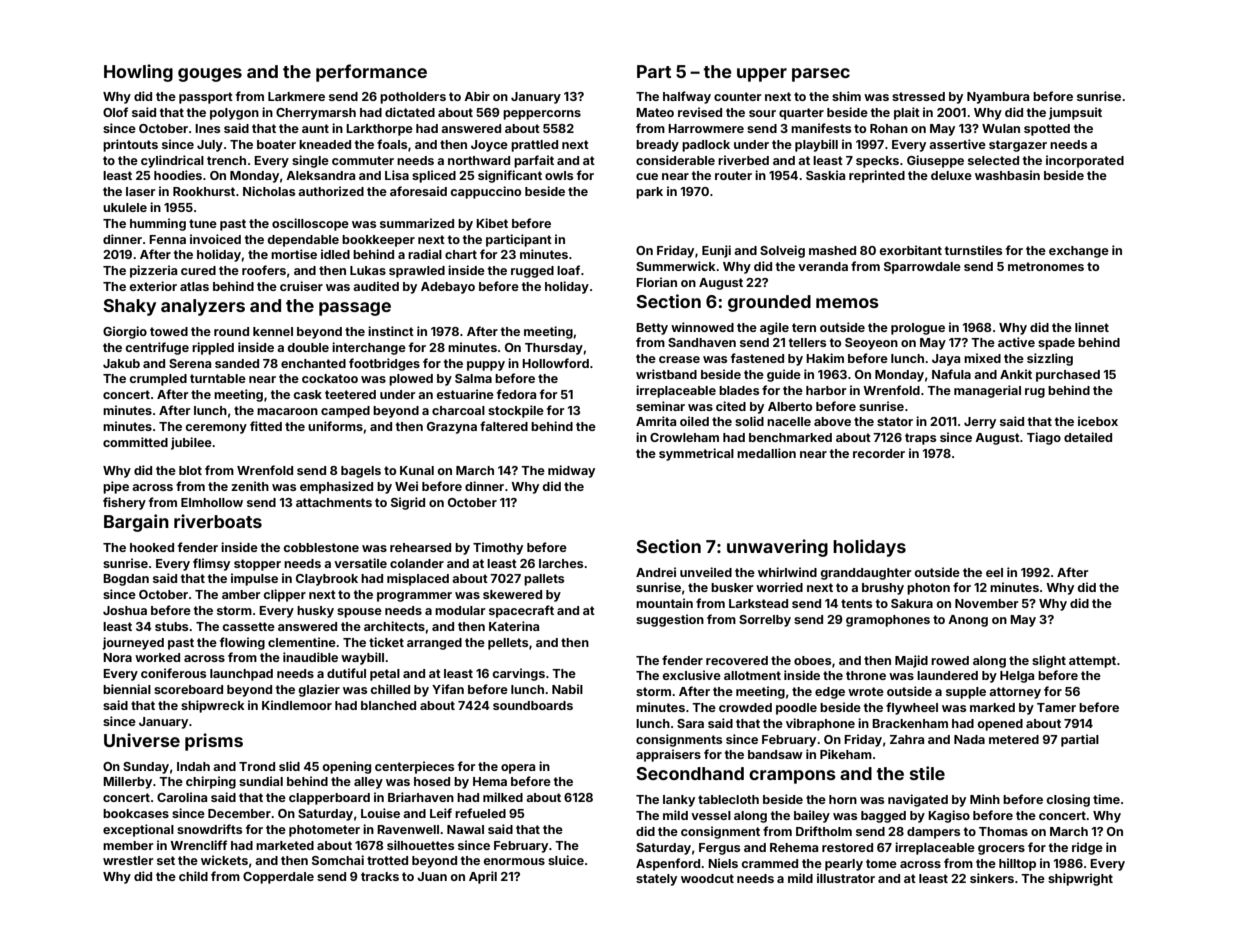 Image resolution: width=1233 pixels, height=952 pixels. I want to click on turntable, so click(218, 378).
